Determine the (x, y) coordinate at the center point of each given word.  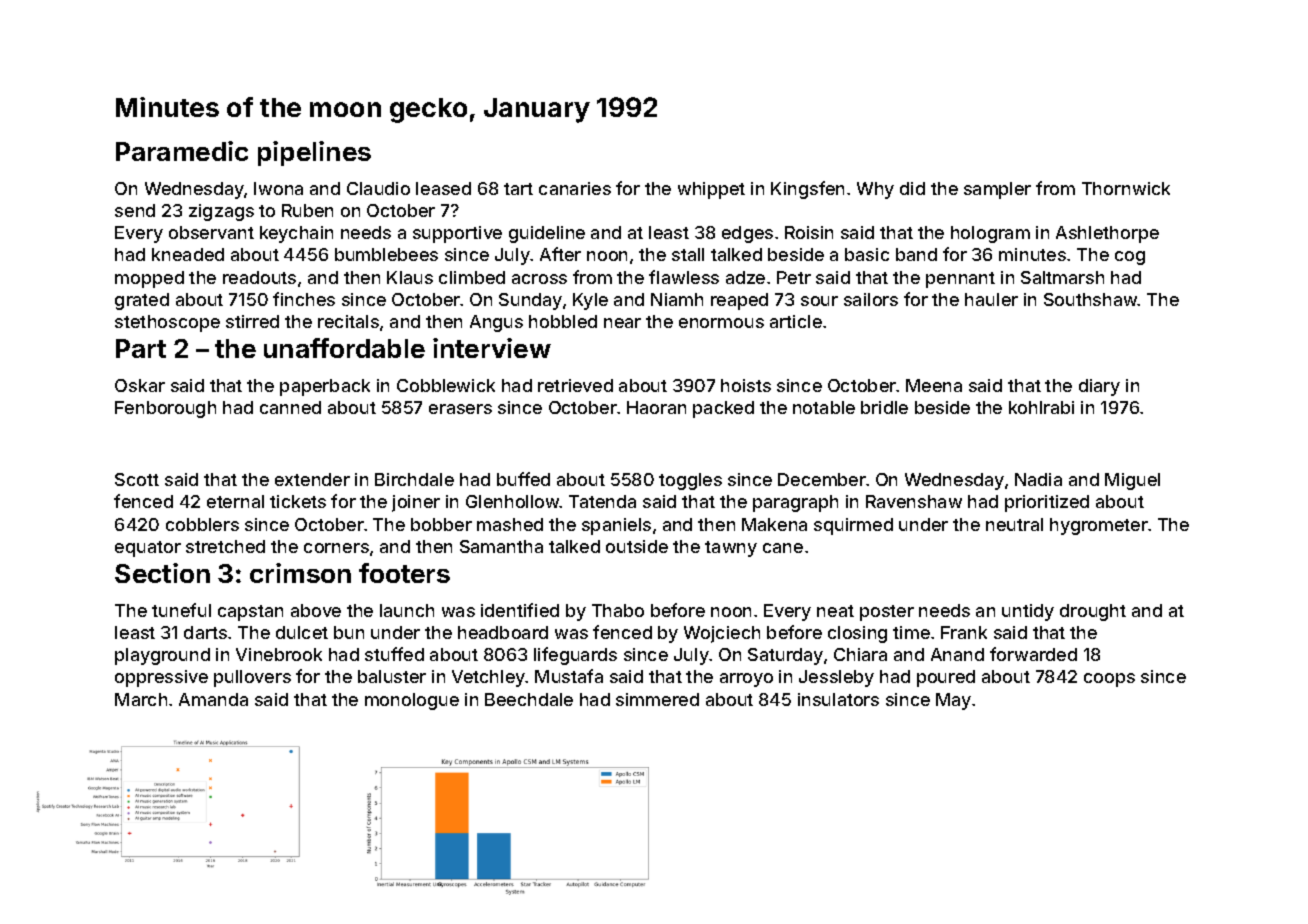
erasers (460, 409)
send (135, 210)
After (560, 254)
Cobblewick (446, 385)
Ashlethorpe (1107, 234)
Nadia (1038, 479)
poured (946, 678)
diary (1099, 387)
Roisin (809, 232)
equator (148, 549)
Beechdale (529, 699)
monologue (412, 701)
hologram (990, 234)
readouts (259, 277)
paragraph (795, 503)
